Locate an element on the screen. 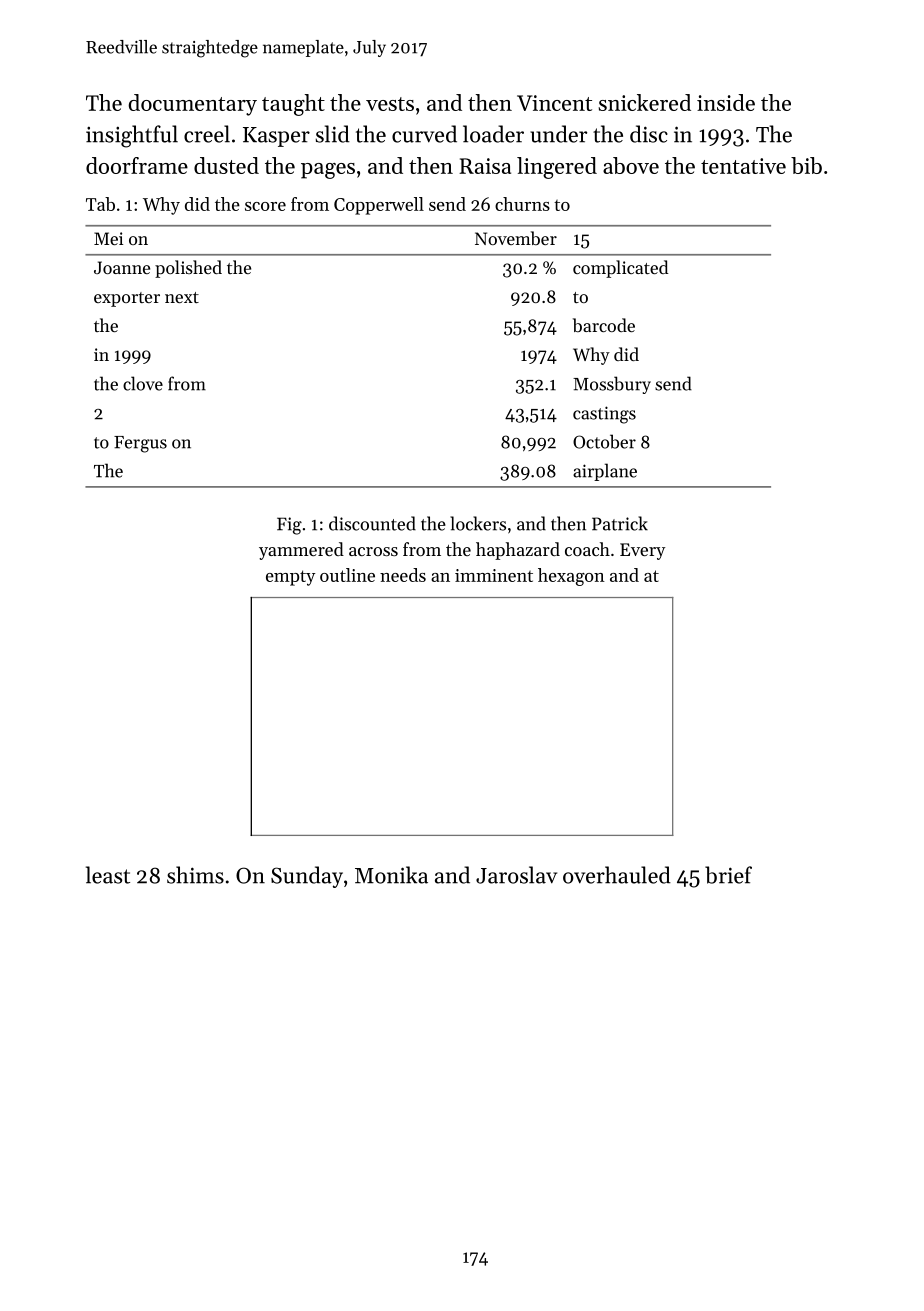 Image resolution: width=924 pixels, height=1311 pixels. shims is located at coordinates (195, 875).
